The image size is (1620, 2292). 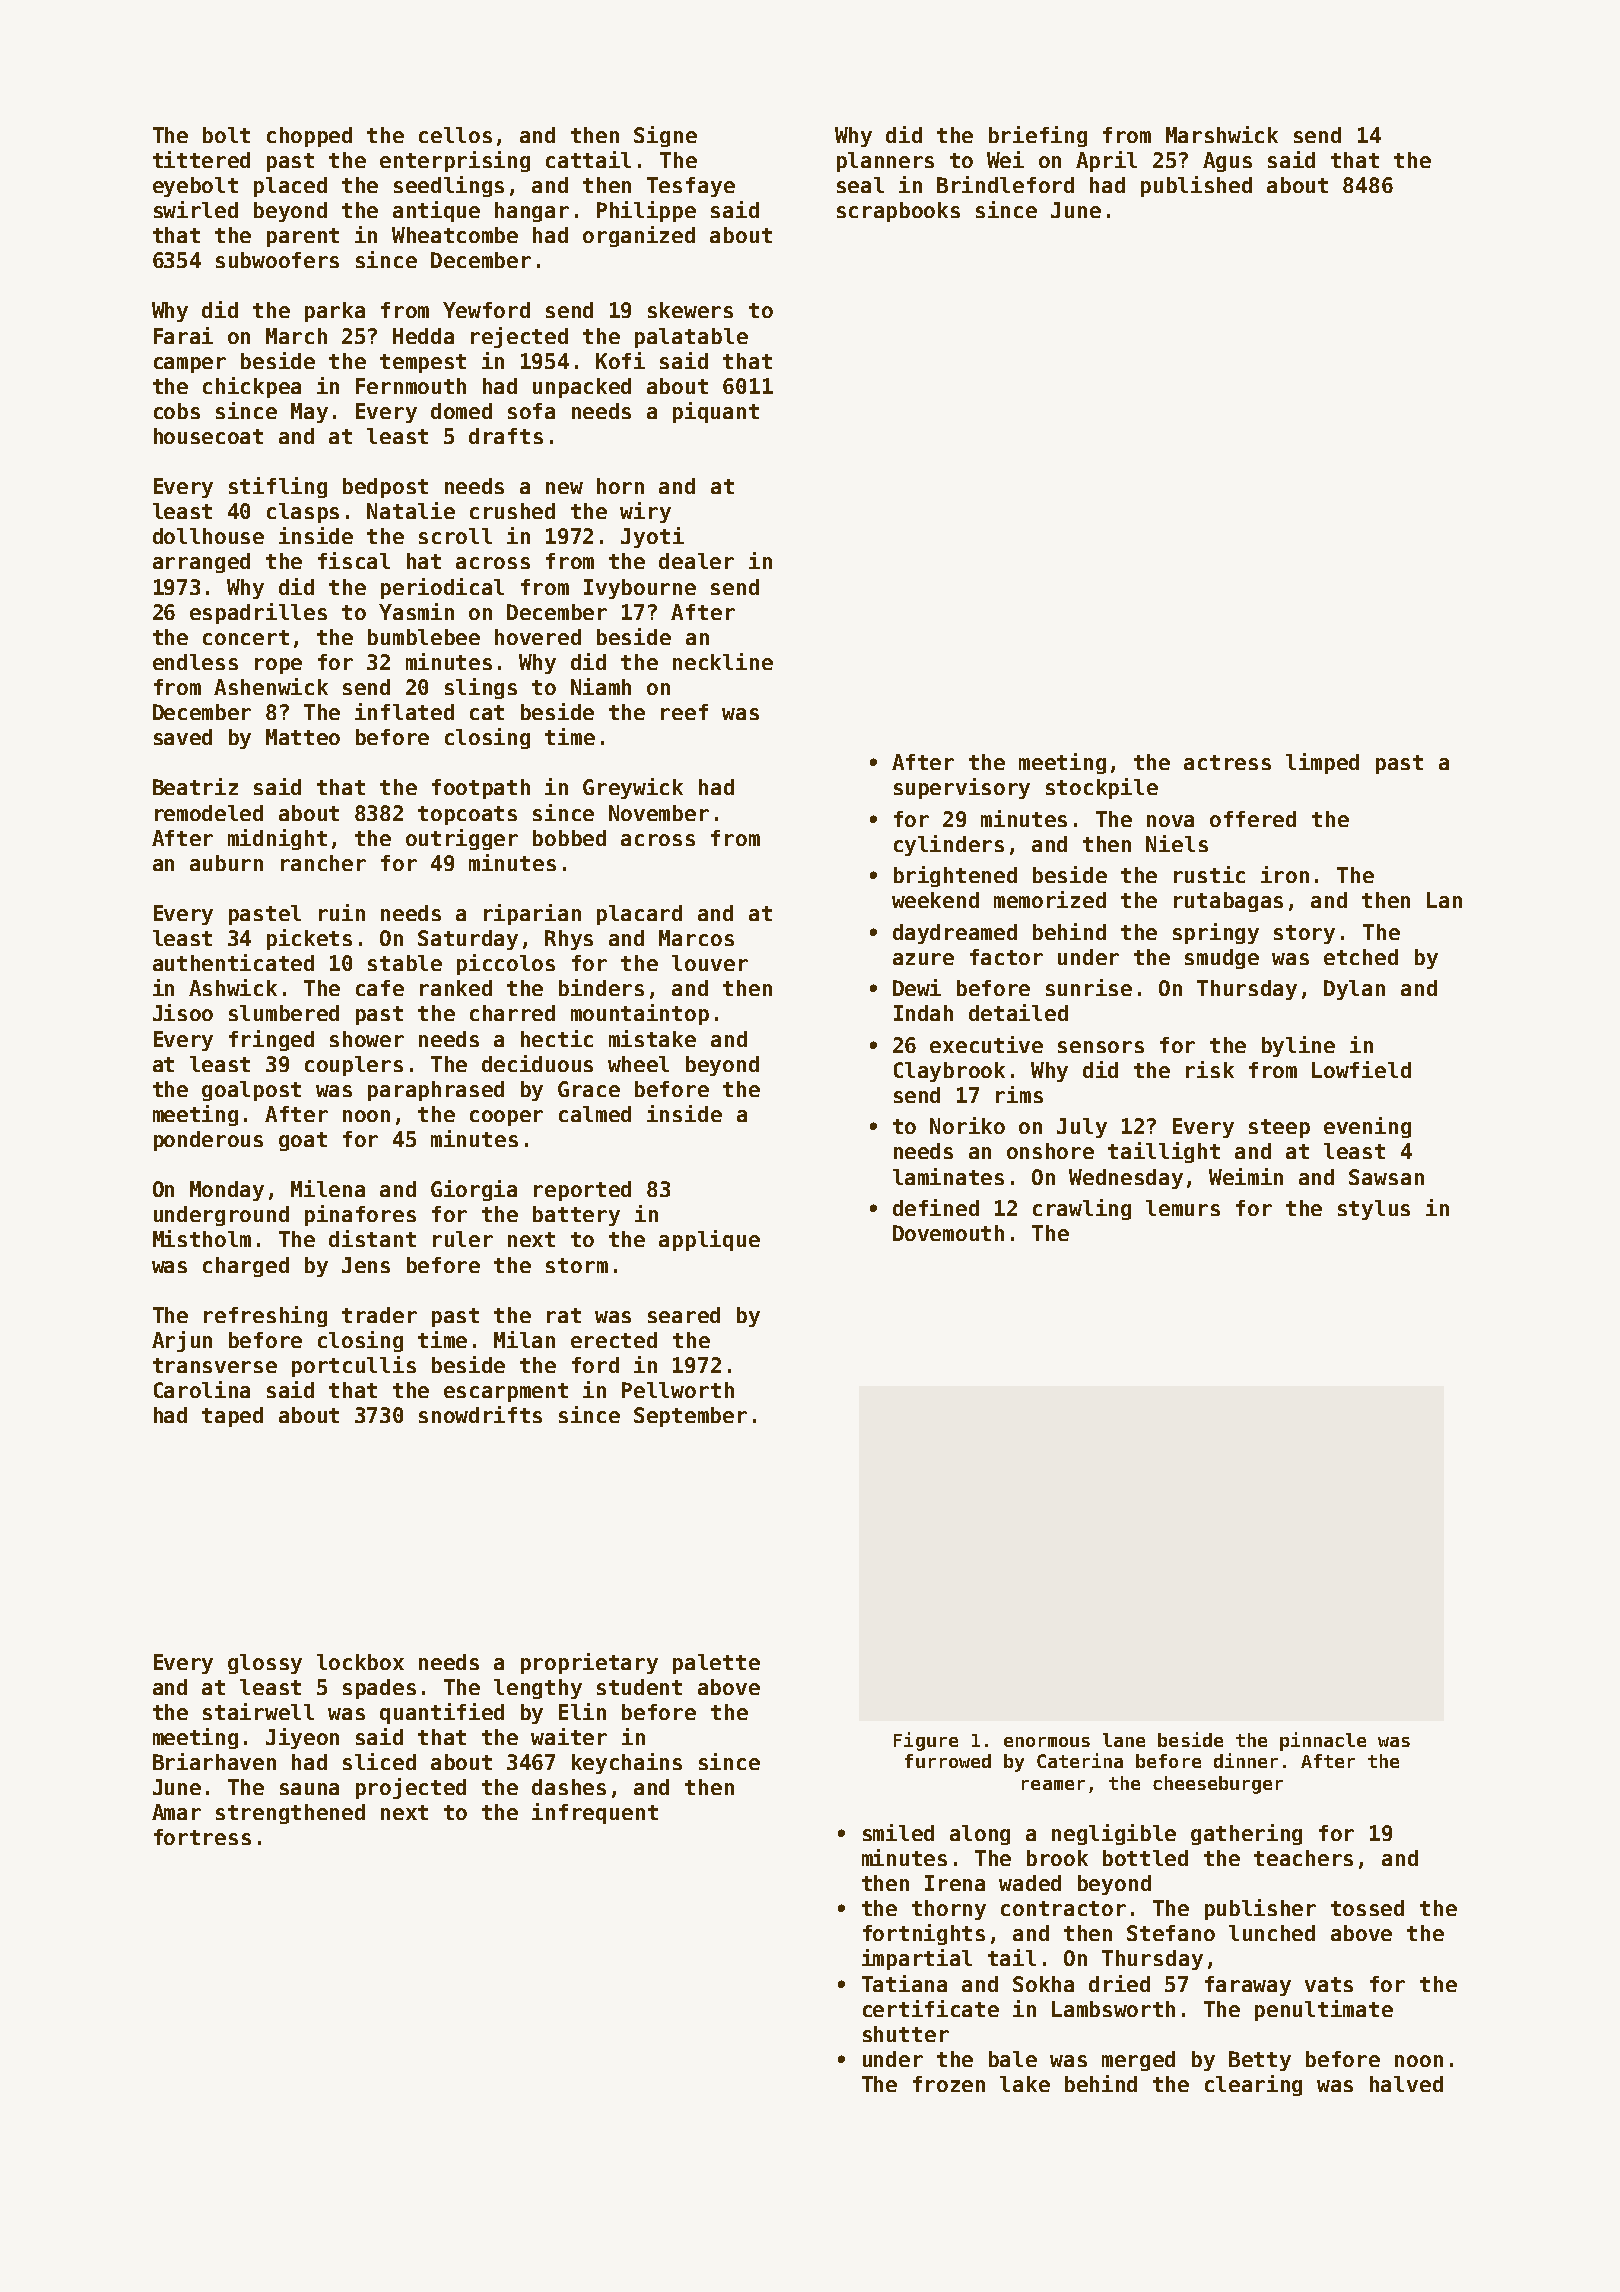 What do you see at coordinates (309, 939) in the image?
I see `pickets` at bounding box center [309, 939].
